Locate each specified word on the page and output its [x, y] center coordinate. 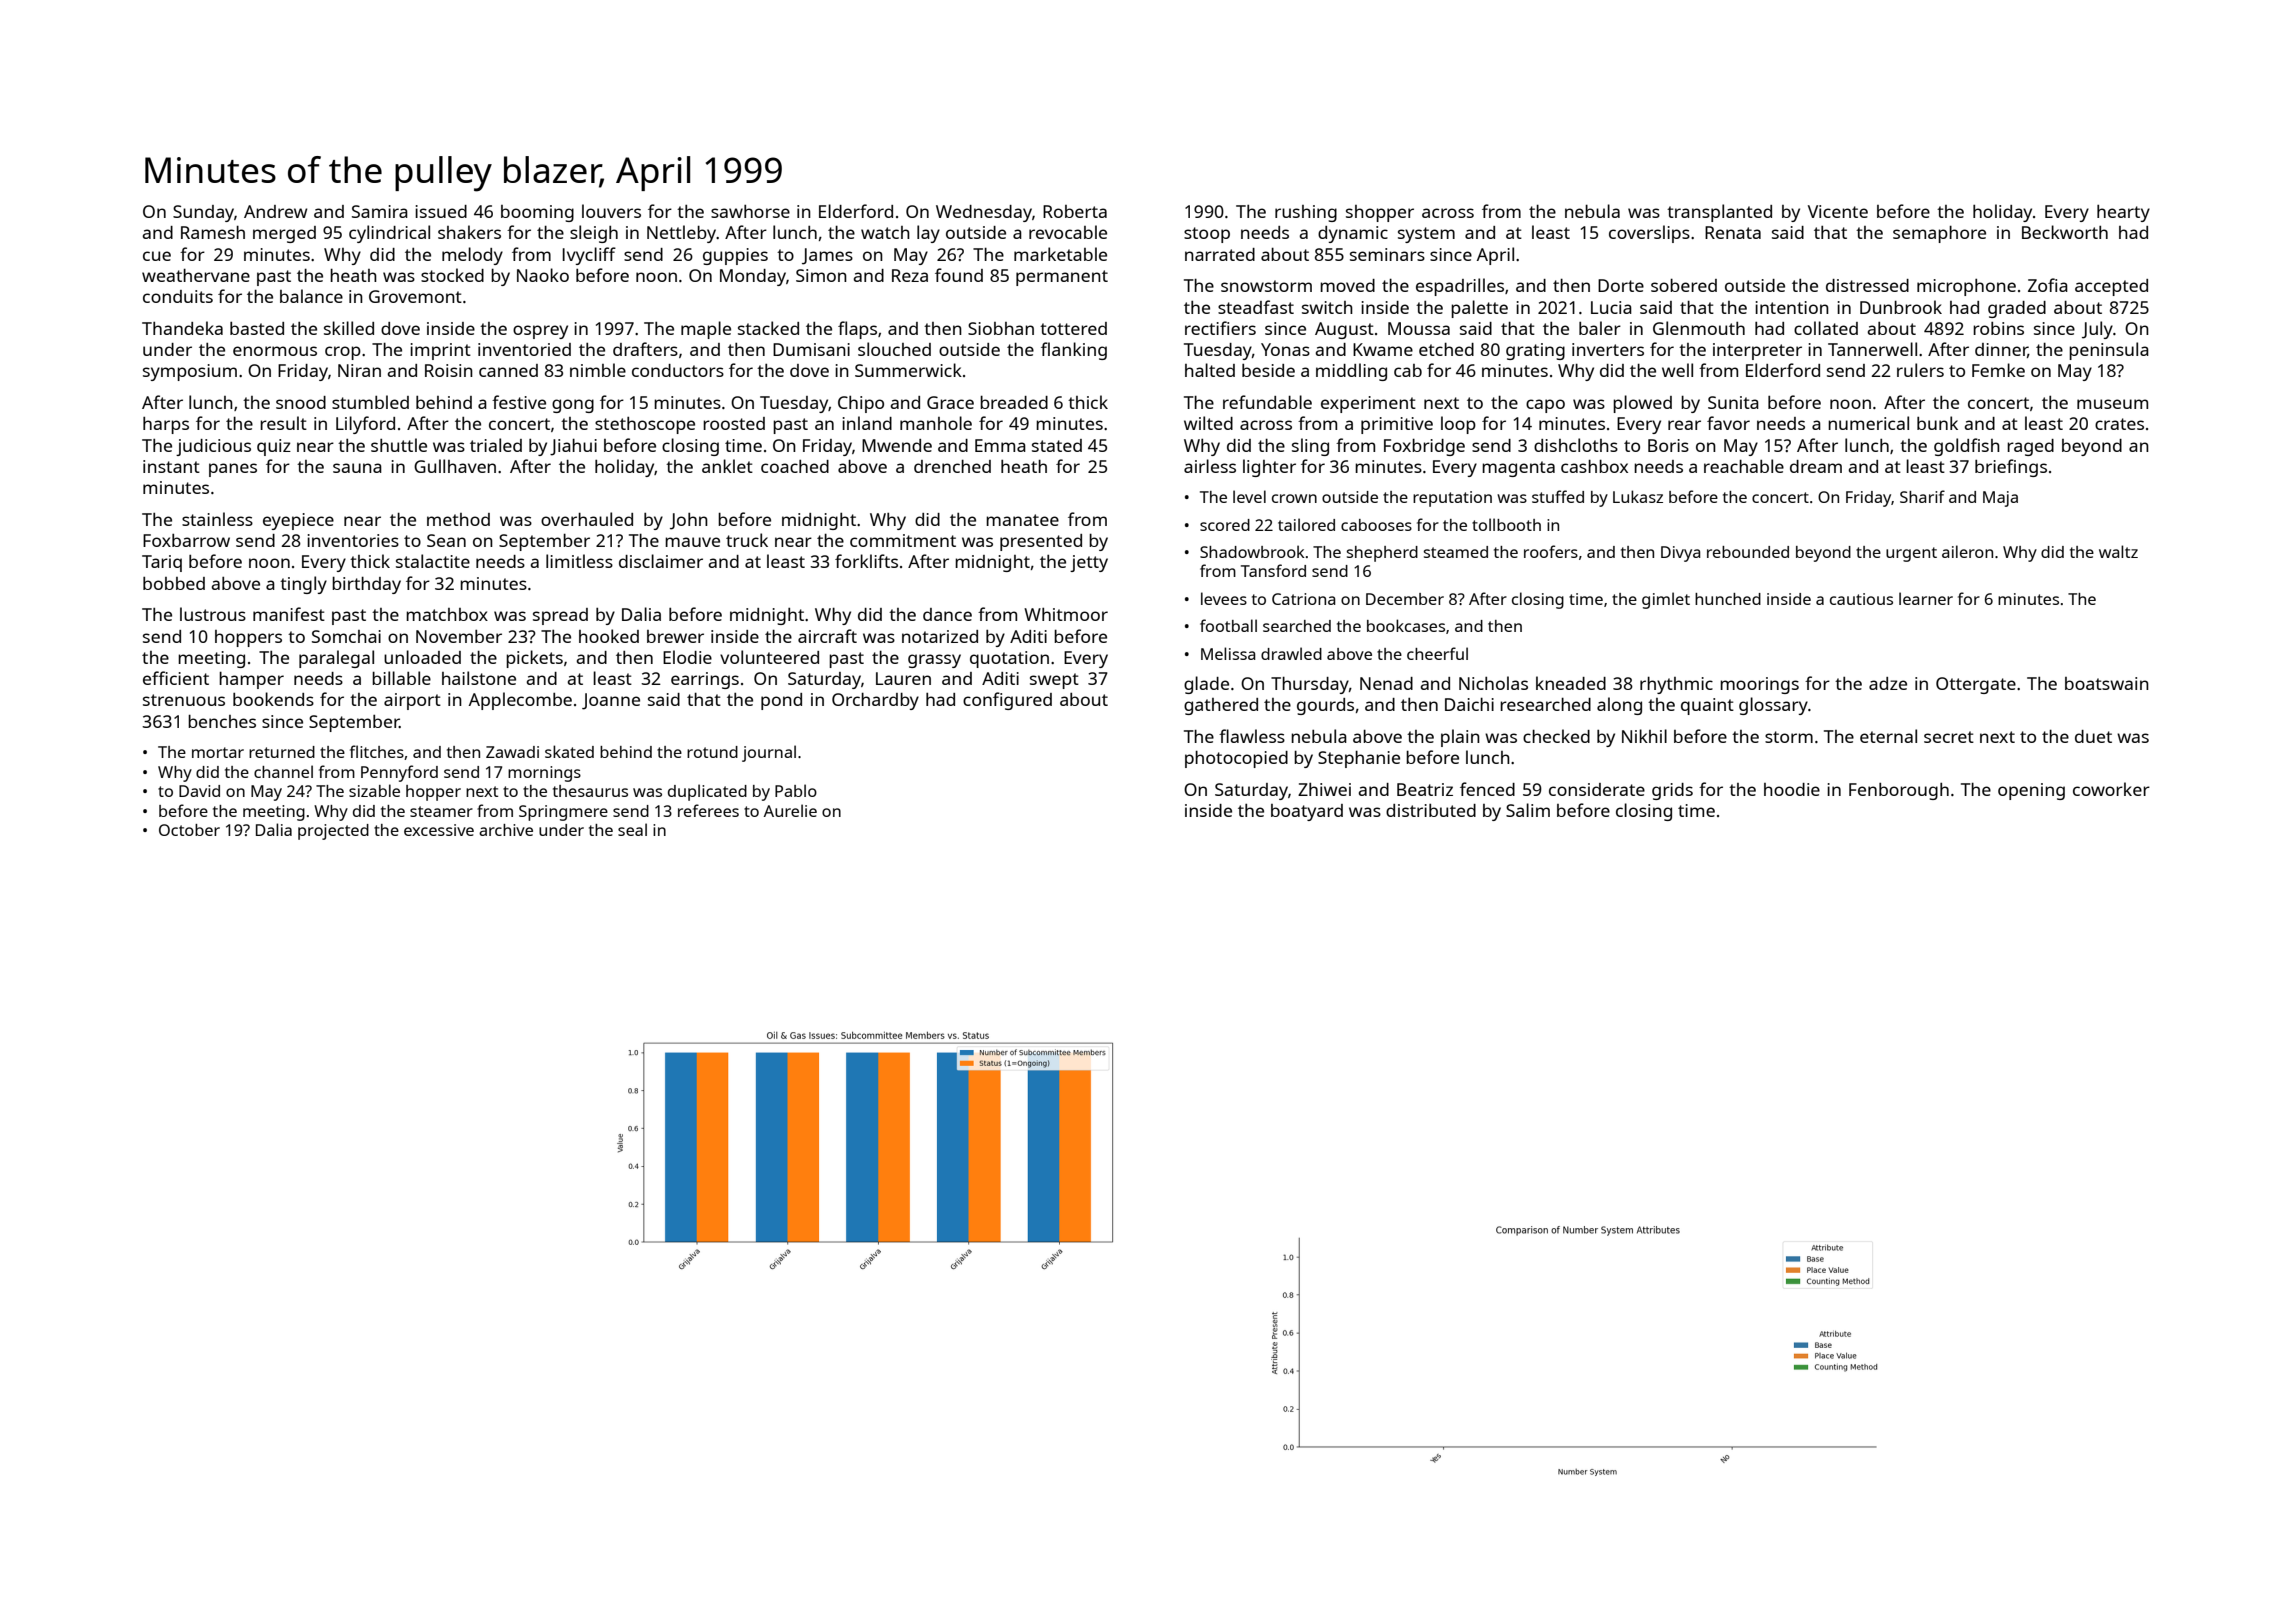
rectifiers [1220, 328]
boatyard [1307, 812]
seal [632, 829]
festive [519, 402]
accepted [2111, 287]
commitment [903, 540]
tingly [303, 585]
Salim [1528, 810]
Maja [2000, 499]
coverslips [1649, 234]
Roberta [1075, 211]
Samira [380, 211]
